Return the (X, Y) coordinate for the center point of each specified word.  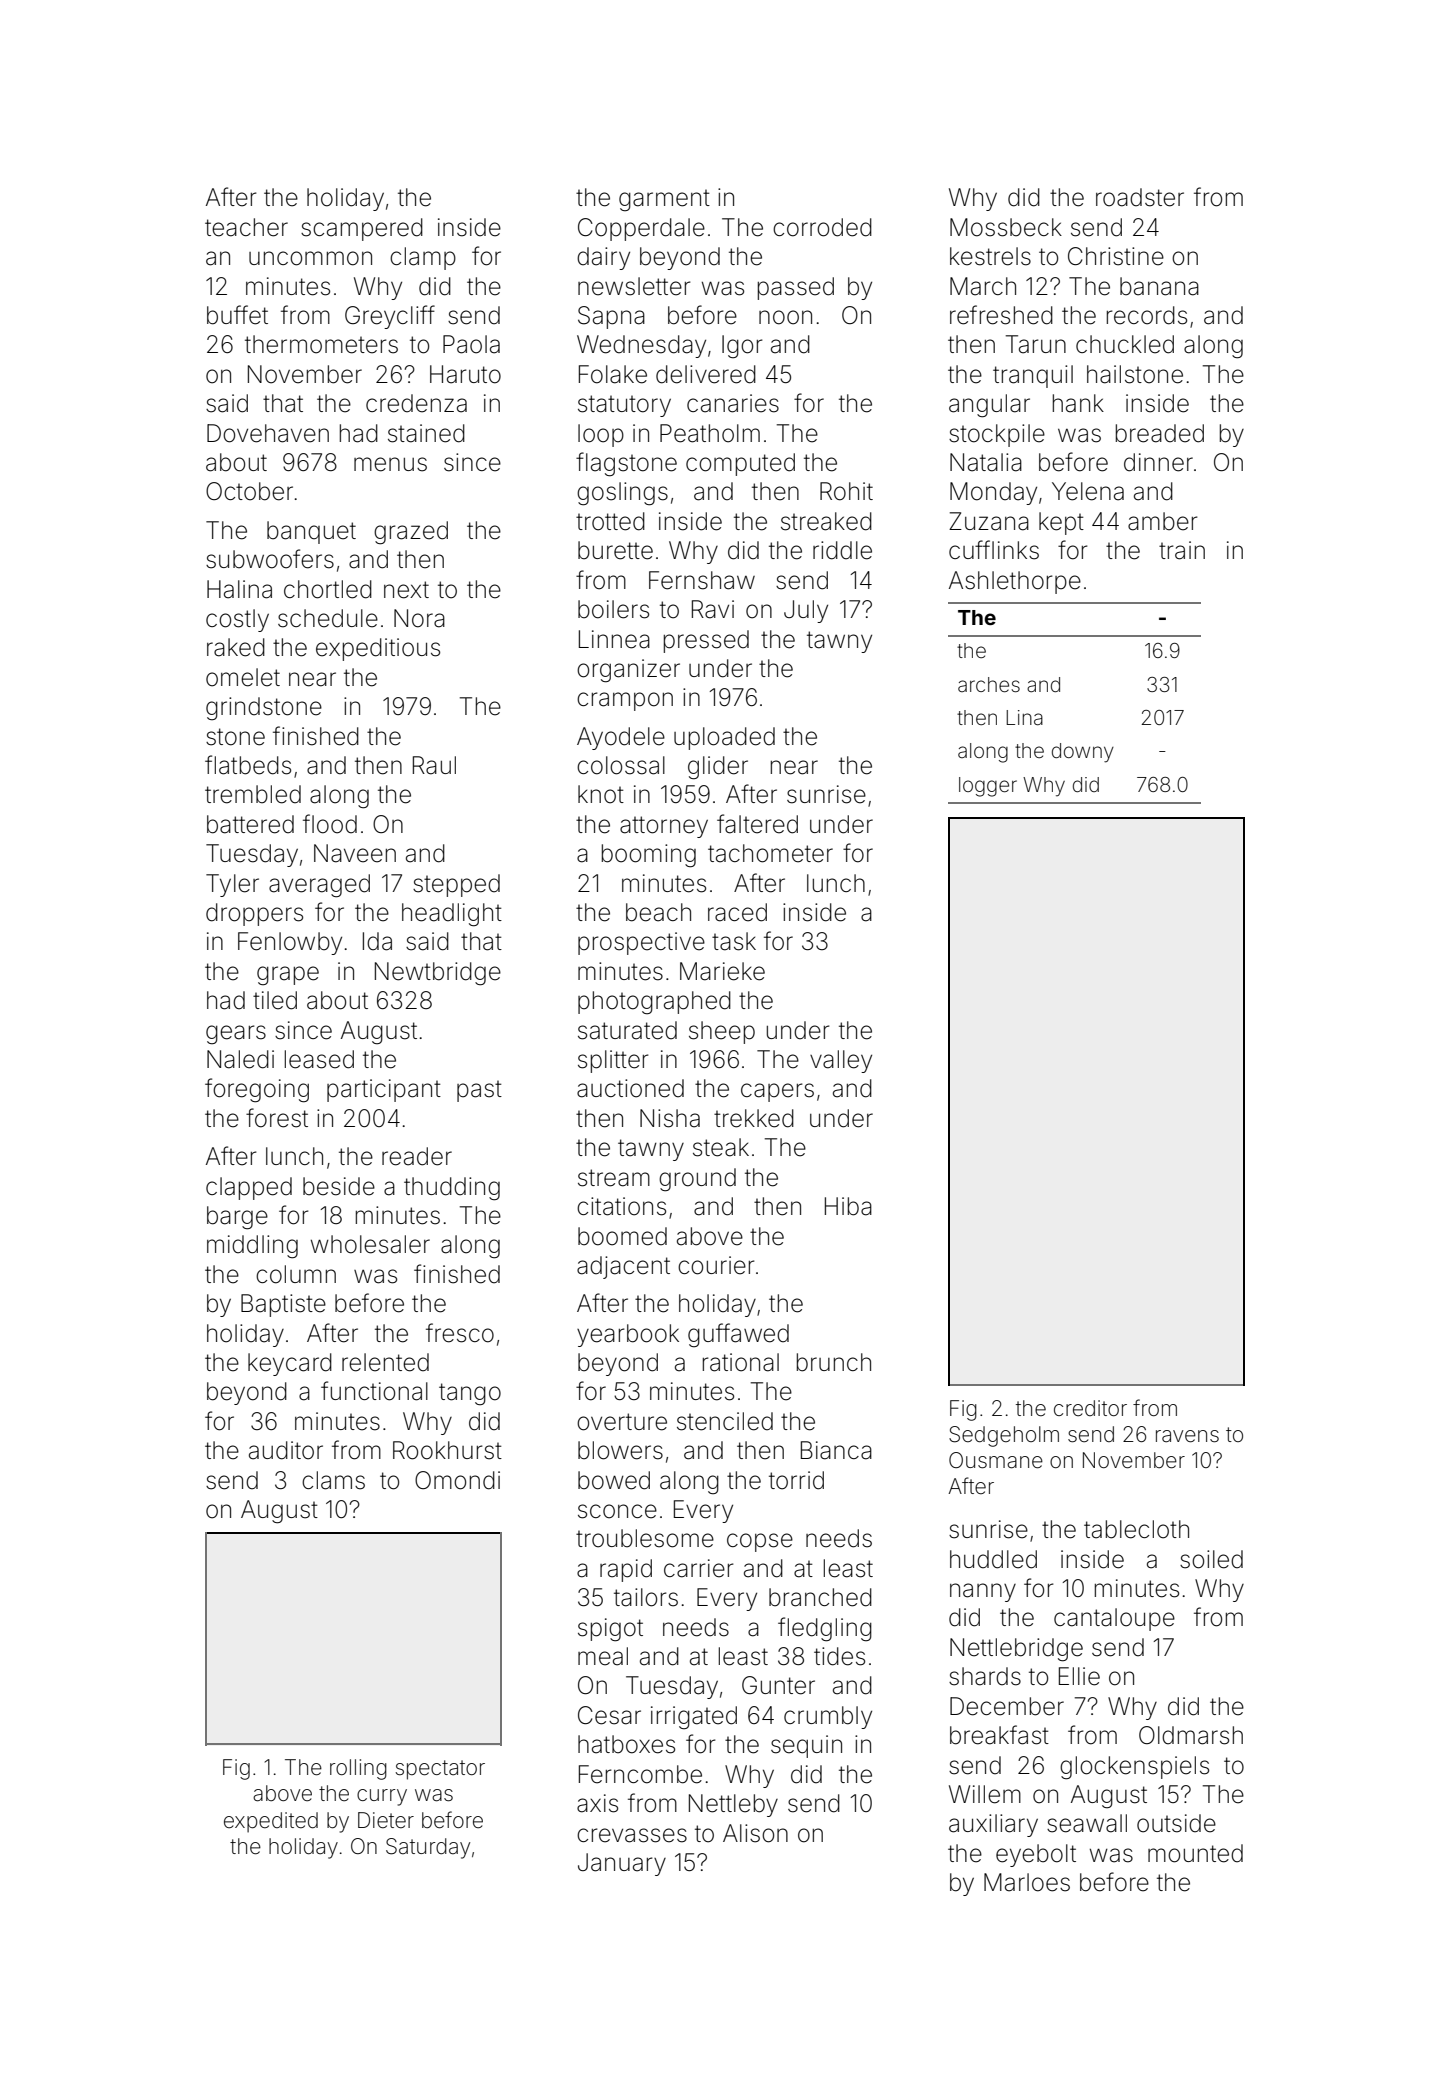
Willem (985, 1794)
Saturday (428, 1848)
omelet (243, 677)
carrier (698, 1568)
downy (1083, 753)
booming (649, 856)
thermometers (321, 344)
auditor (286, 1450)
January (622, 1864)
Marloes (1027, 1882)
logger (988, 787)
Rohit (846, 491)
